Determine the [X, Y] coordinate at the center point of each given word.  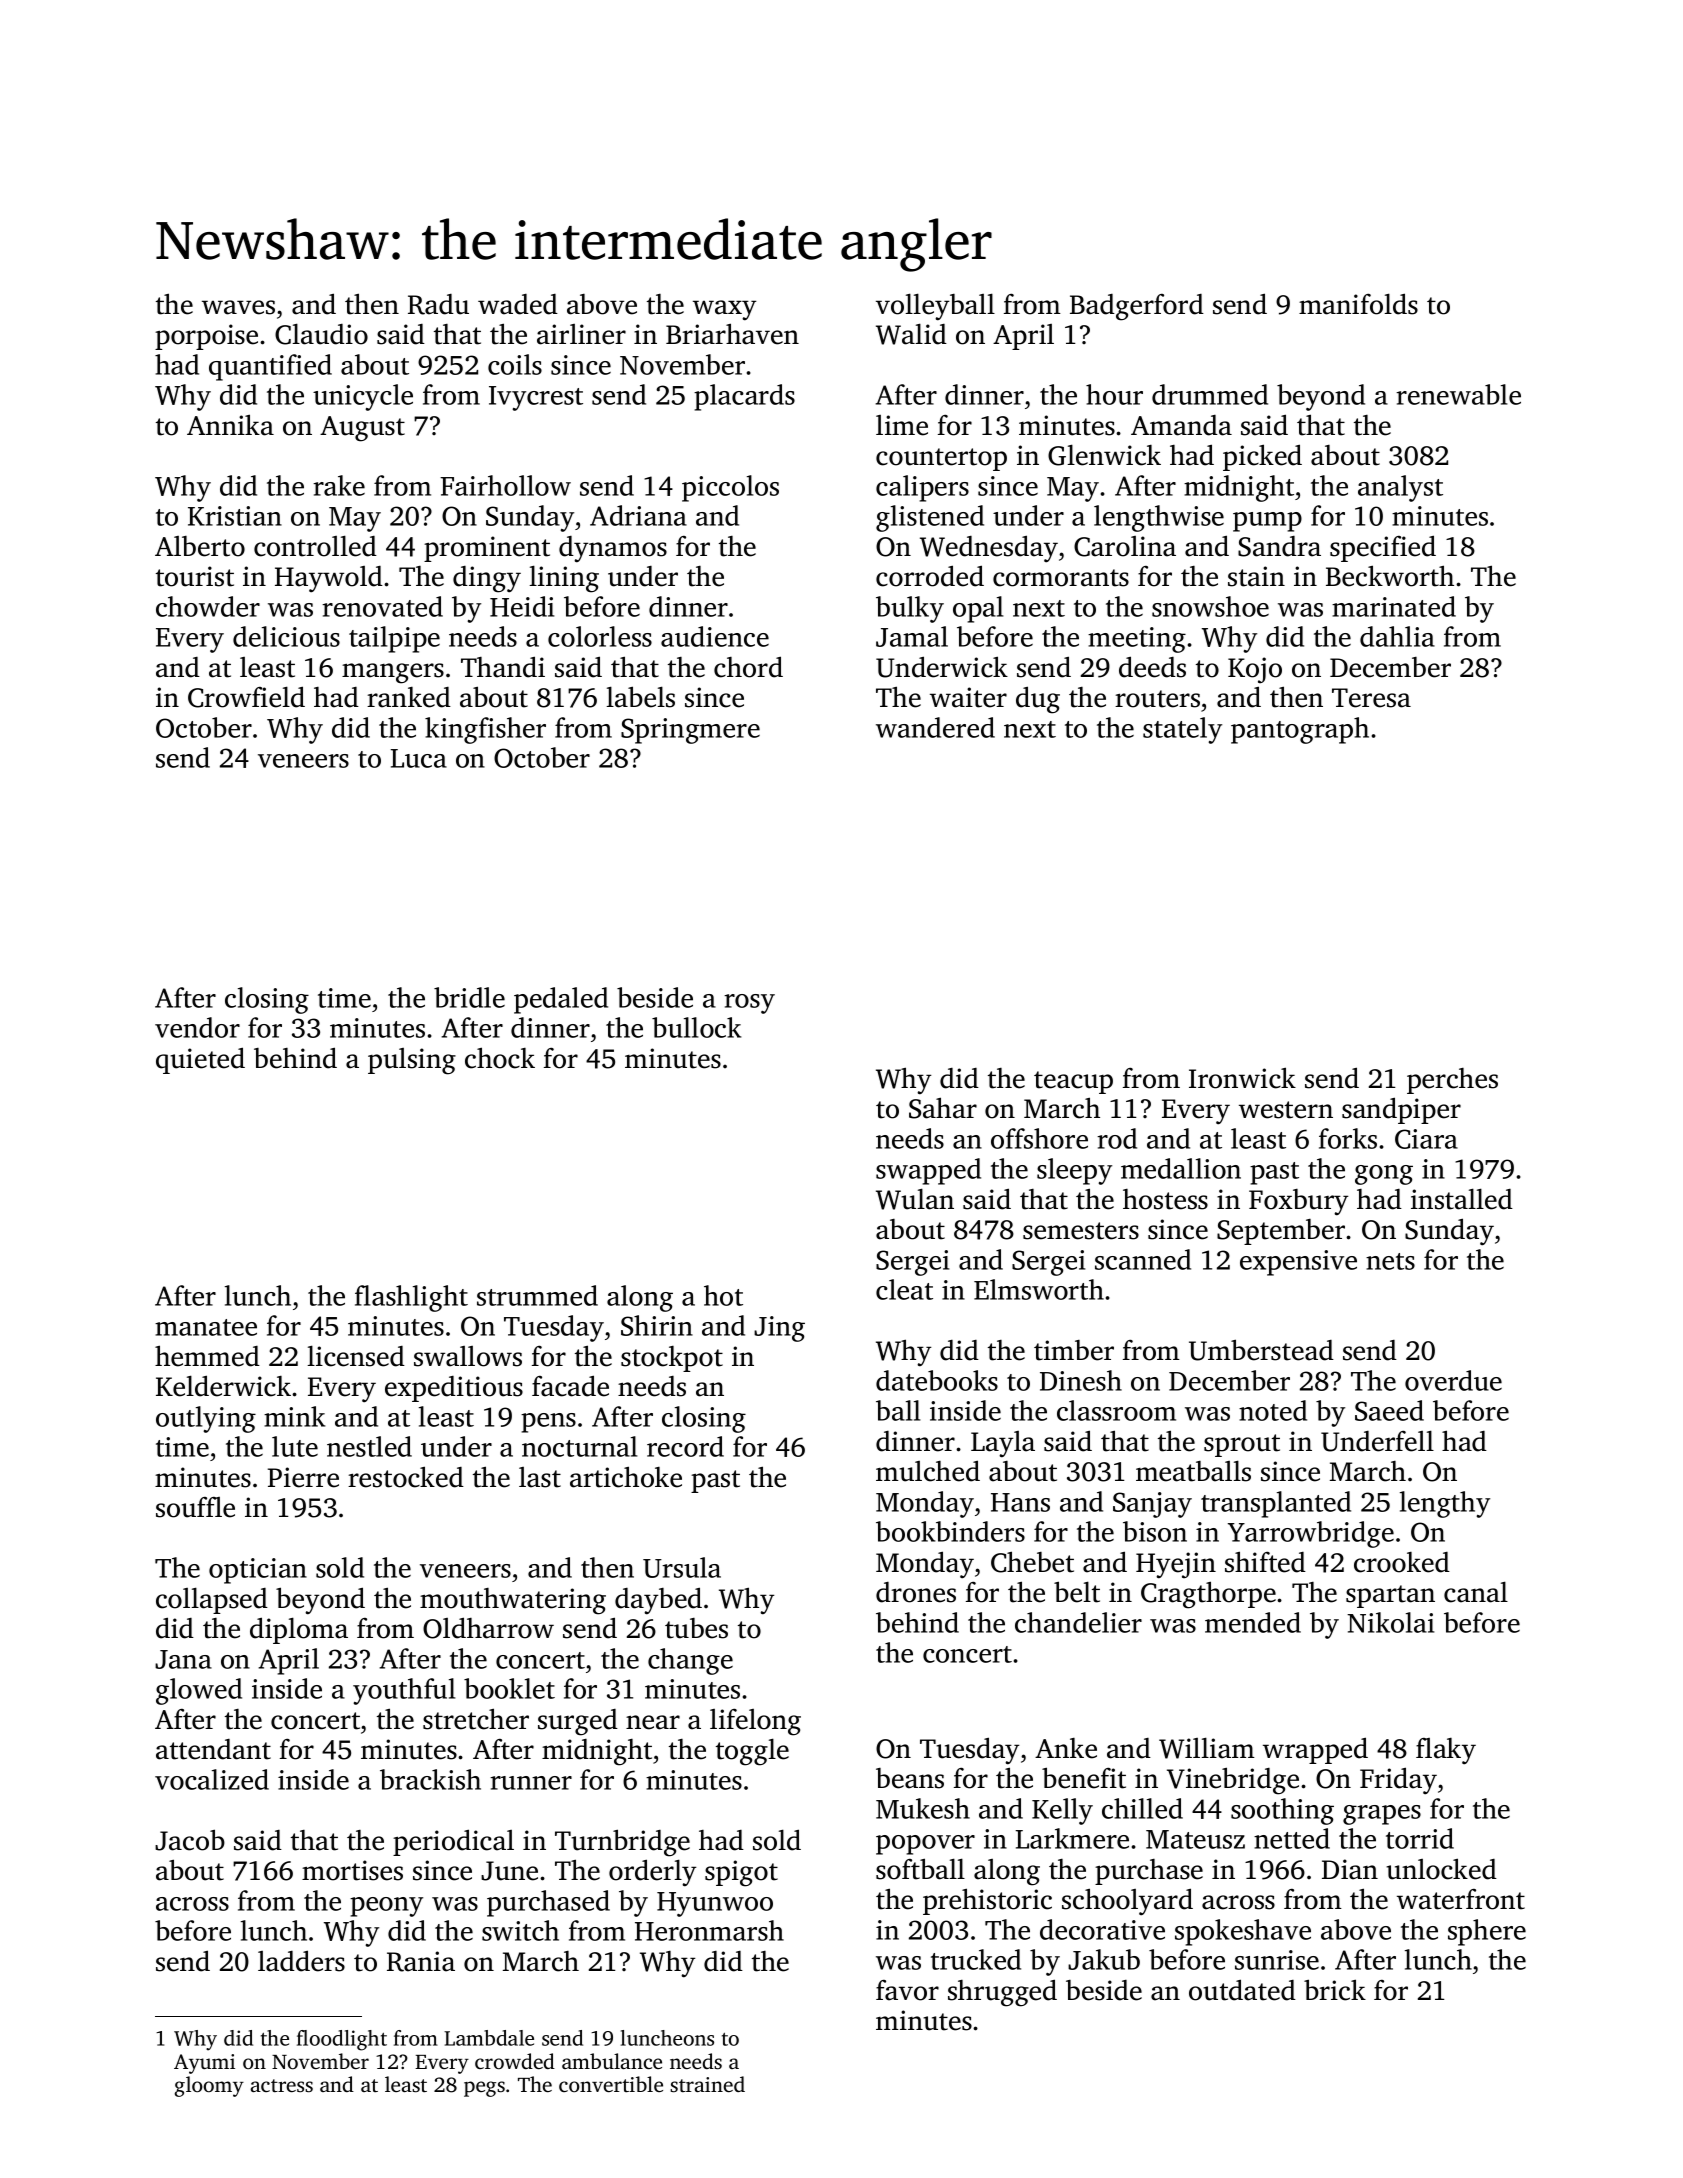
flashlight [411, 1298]
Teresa [1371, 698]
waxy [724, 310]
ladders [301, 1961]
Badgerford [1137, 307]
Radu [438, 304]
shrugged [1002, 1993]
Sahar [943, 1108]
